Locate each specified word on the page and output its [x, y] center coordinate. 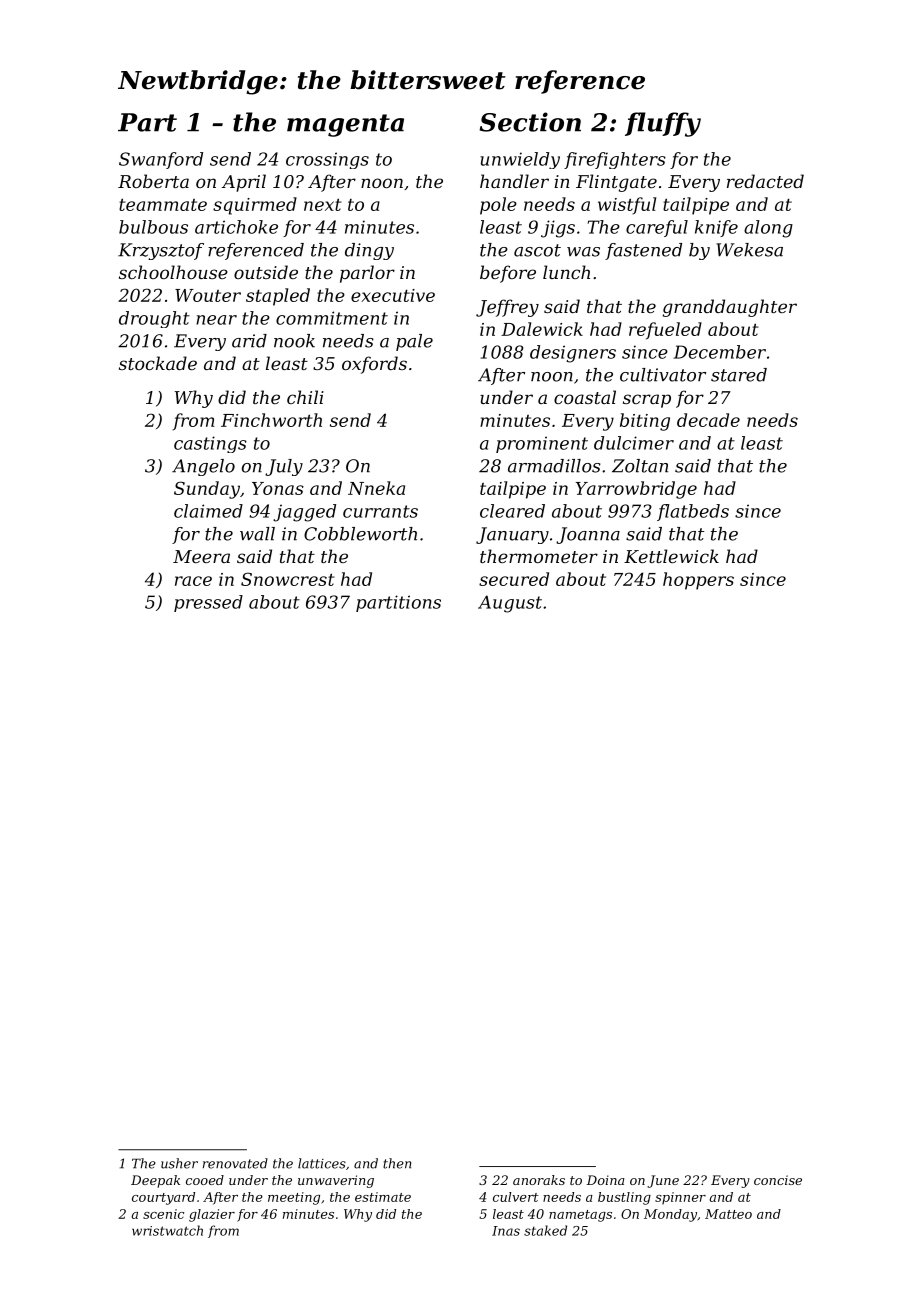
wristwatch [167, 1230]
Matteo [728, 1214]
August [510, 604]
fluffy [663, 124]
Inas [506, 1231]
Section [530, 122]
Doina [605, 1180]
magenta [345, 125]
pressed [208, 603]
